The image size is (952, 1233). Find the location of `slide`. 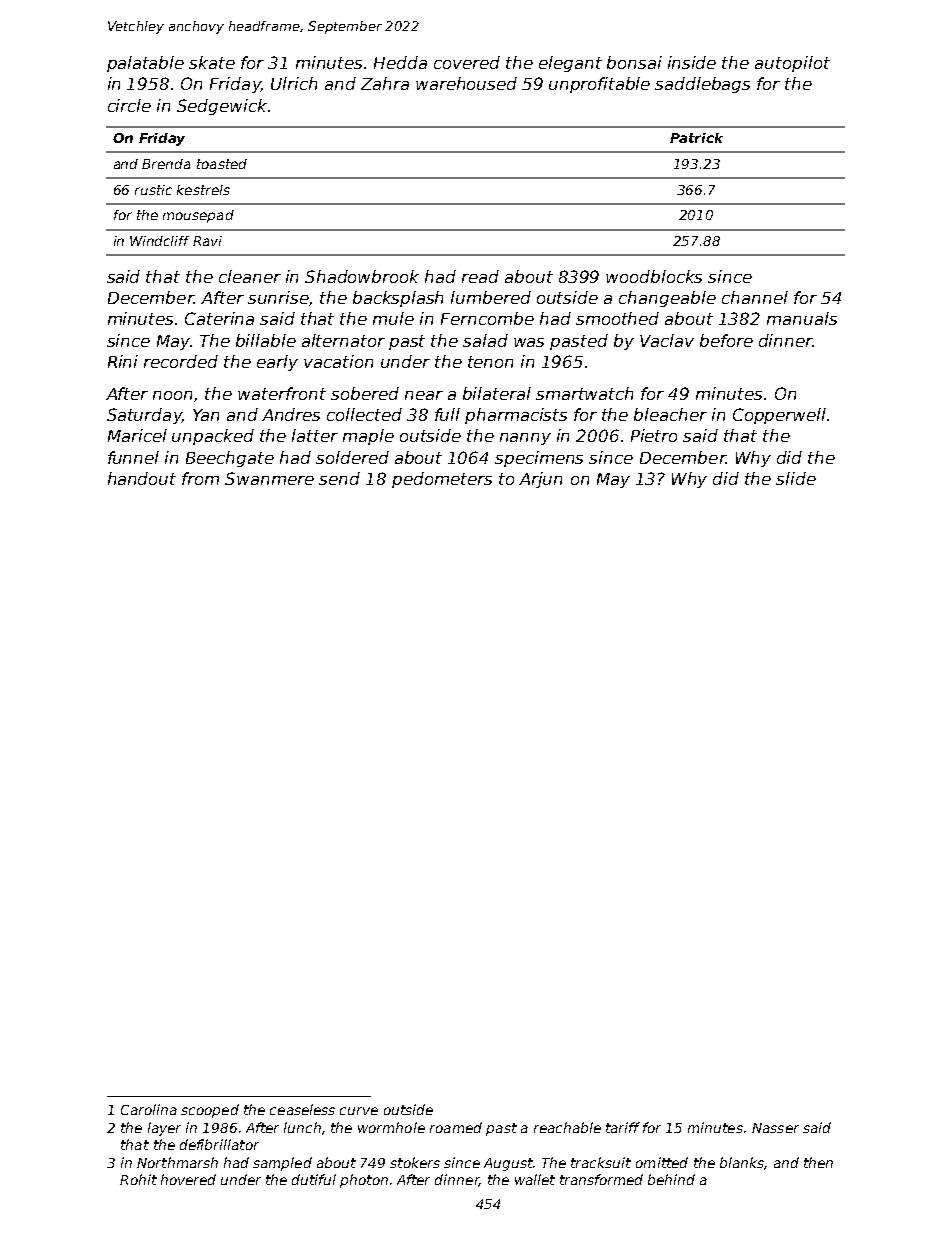

slide is located at coordinates (796, 478).
